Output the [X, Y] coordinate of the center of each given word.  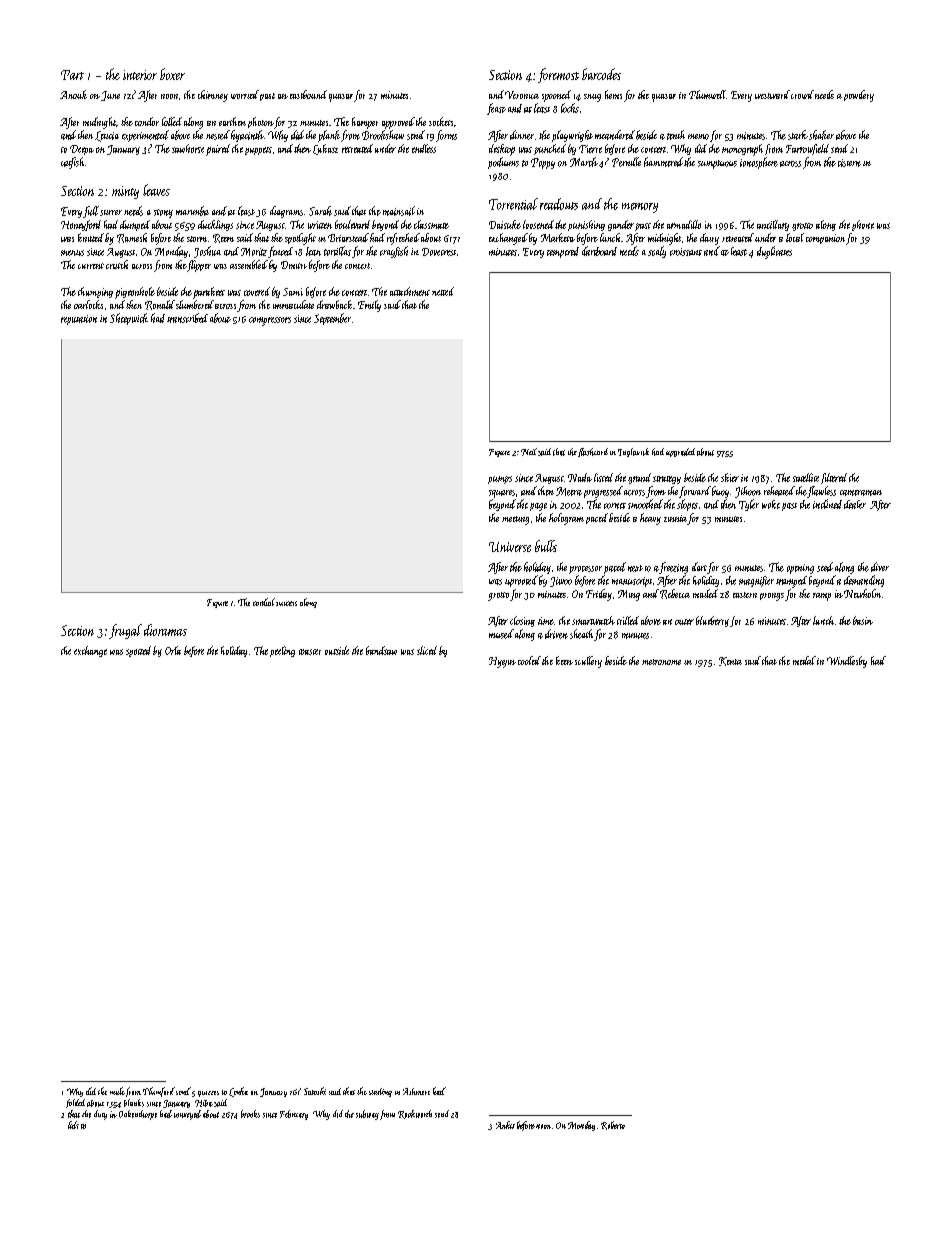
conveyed [187, 1115]
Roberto [613, 1125]
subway [367, 1115]
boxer [172, 74]
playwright [572, 136]
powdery [859, 96]
